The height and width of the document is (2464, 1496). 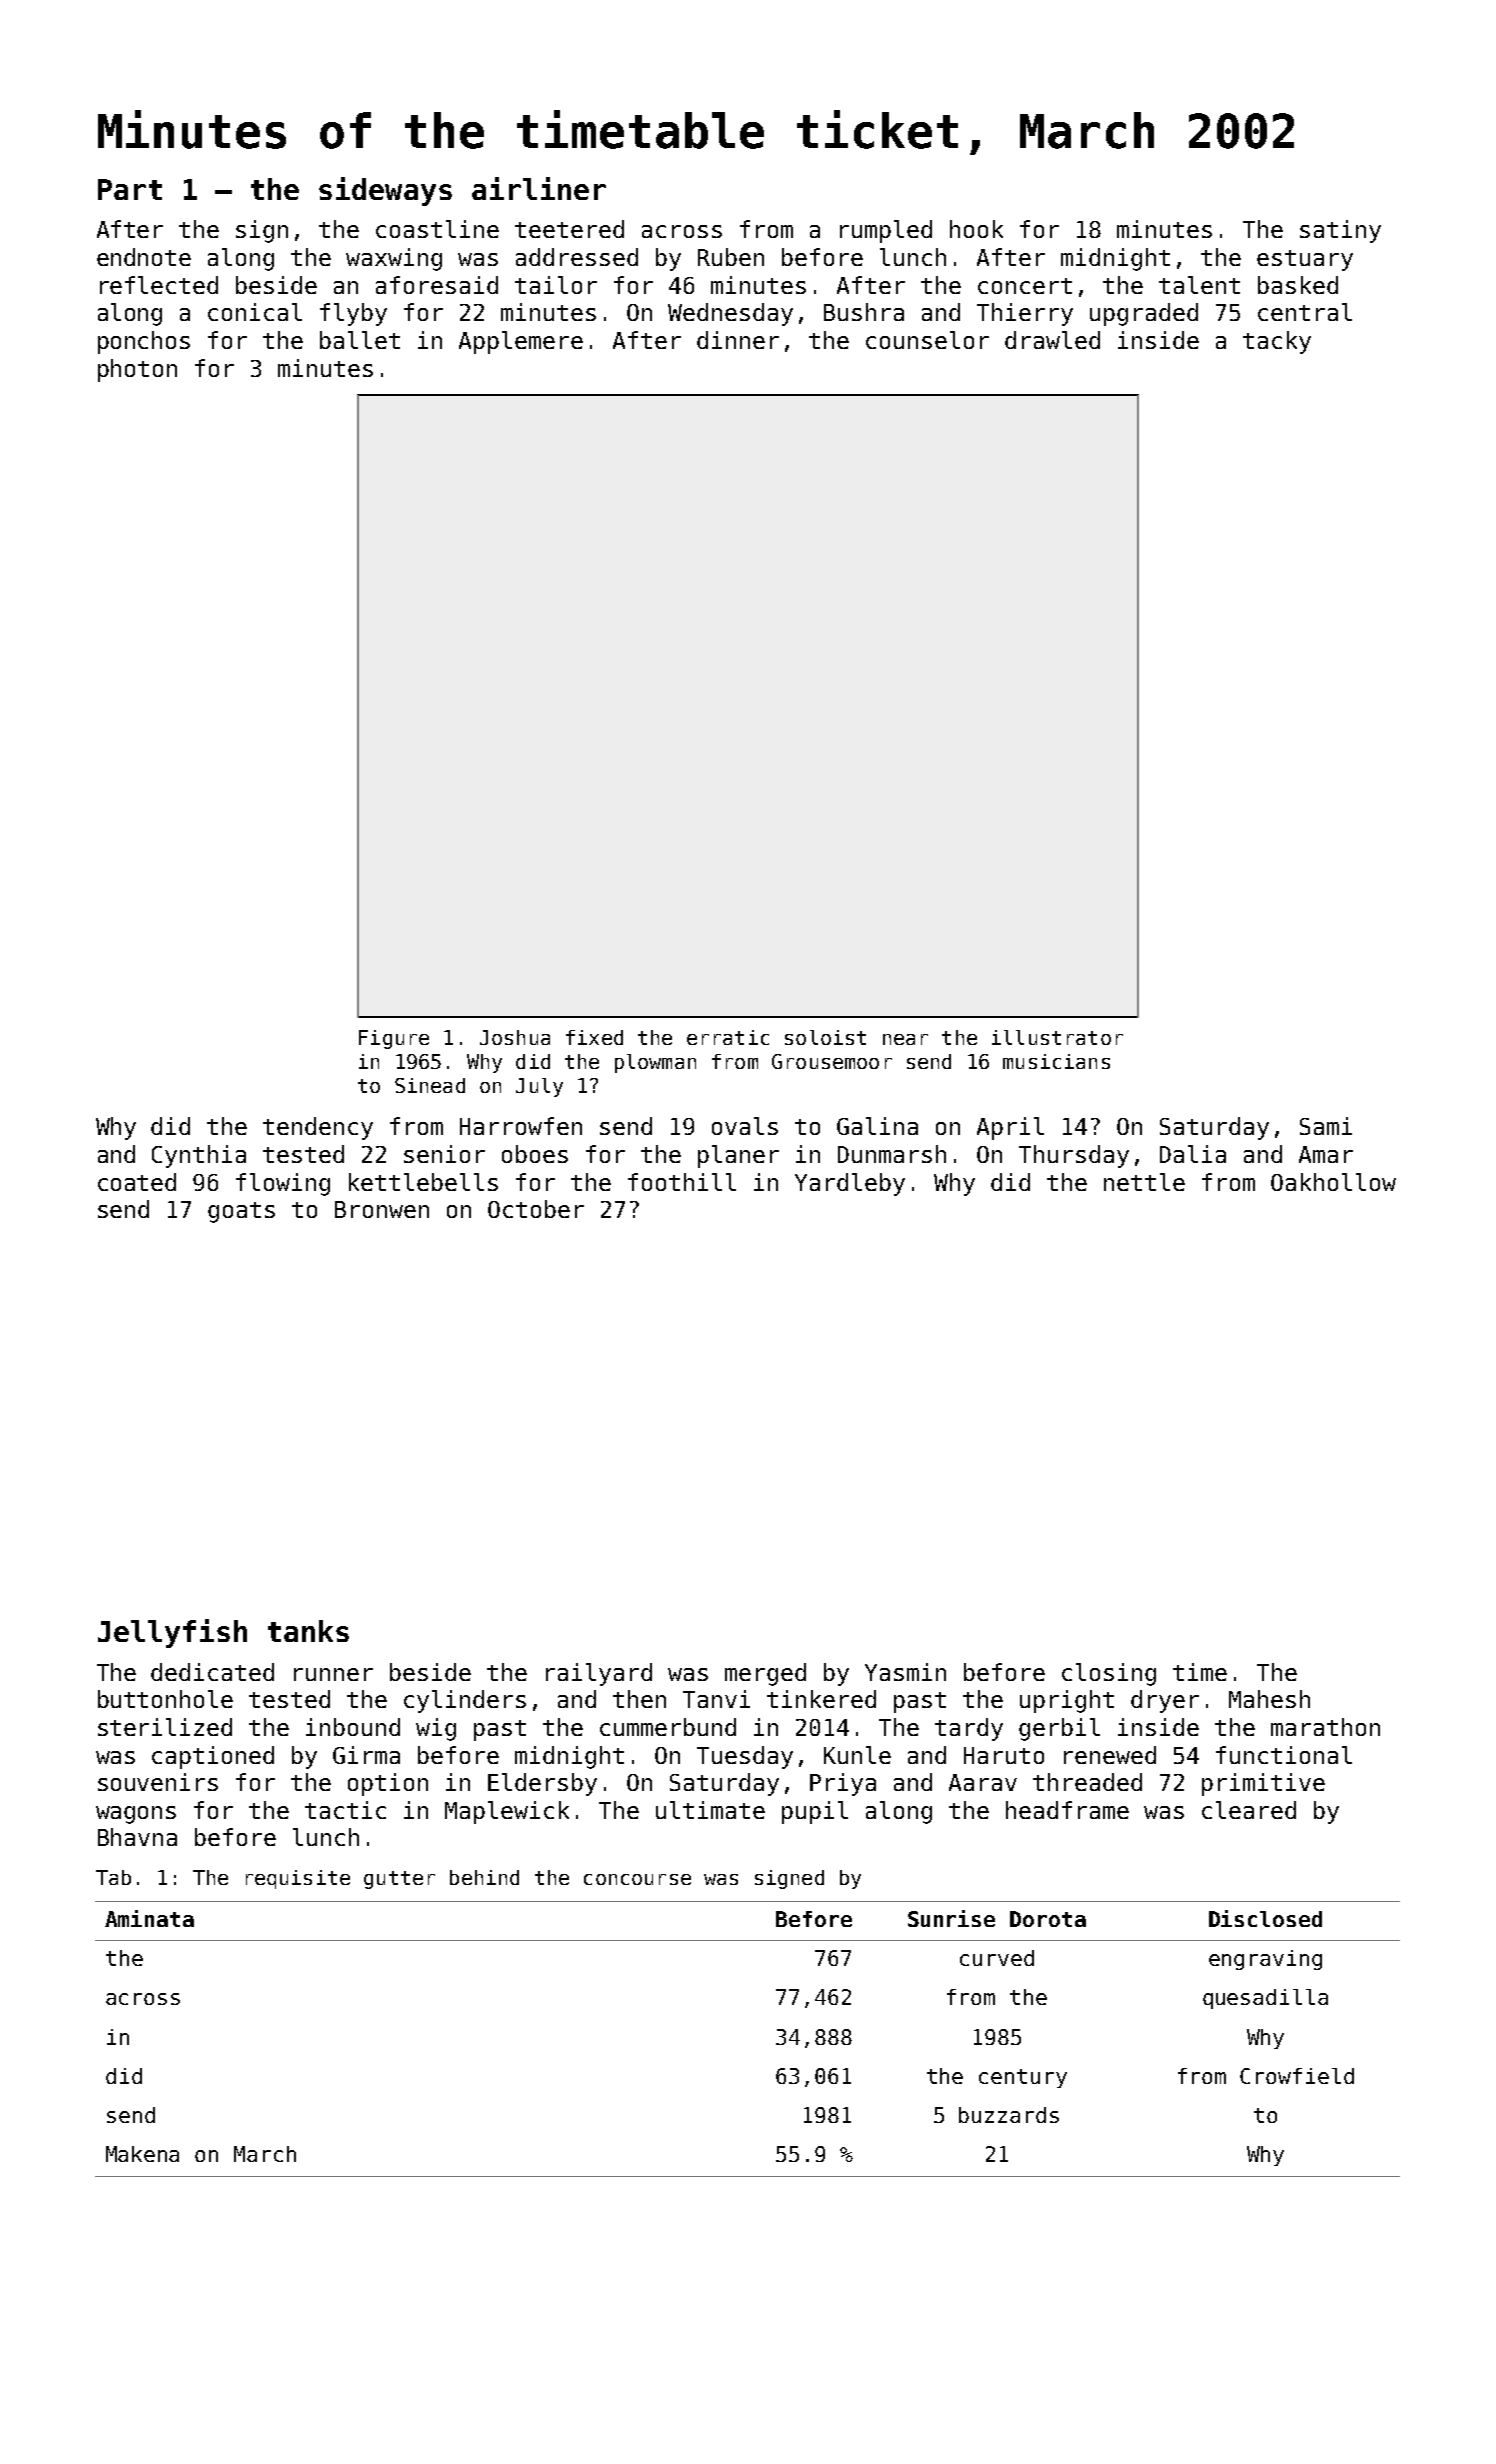 What do you see at coordinates (637, 1879) in the document?
I see `concourse` at bounding box center [637, 1879].
